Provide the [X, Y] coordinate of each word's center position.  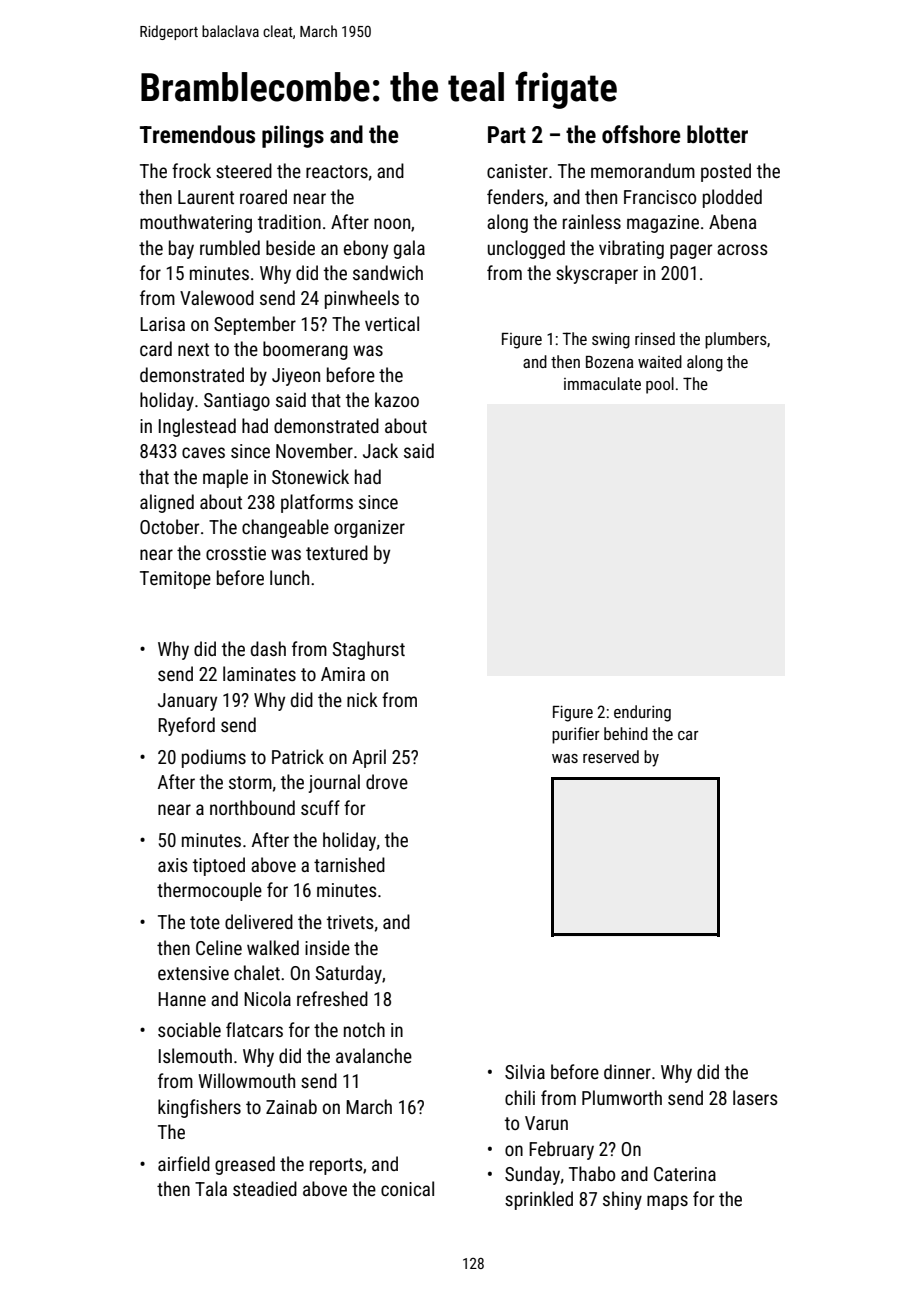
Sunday [532, 1175]
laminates [259, 673]
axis [173, 865]
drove [387, 781]
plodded [732, 198]
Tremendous [197, 134]
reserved [611, 756]
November [314, 450]
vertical [392, 323]
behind [626, 733]
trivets [350, 922]
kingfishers [199, 1108]
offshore [641, 134]
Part [507, 135]
